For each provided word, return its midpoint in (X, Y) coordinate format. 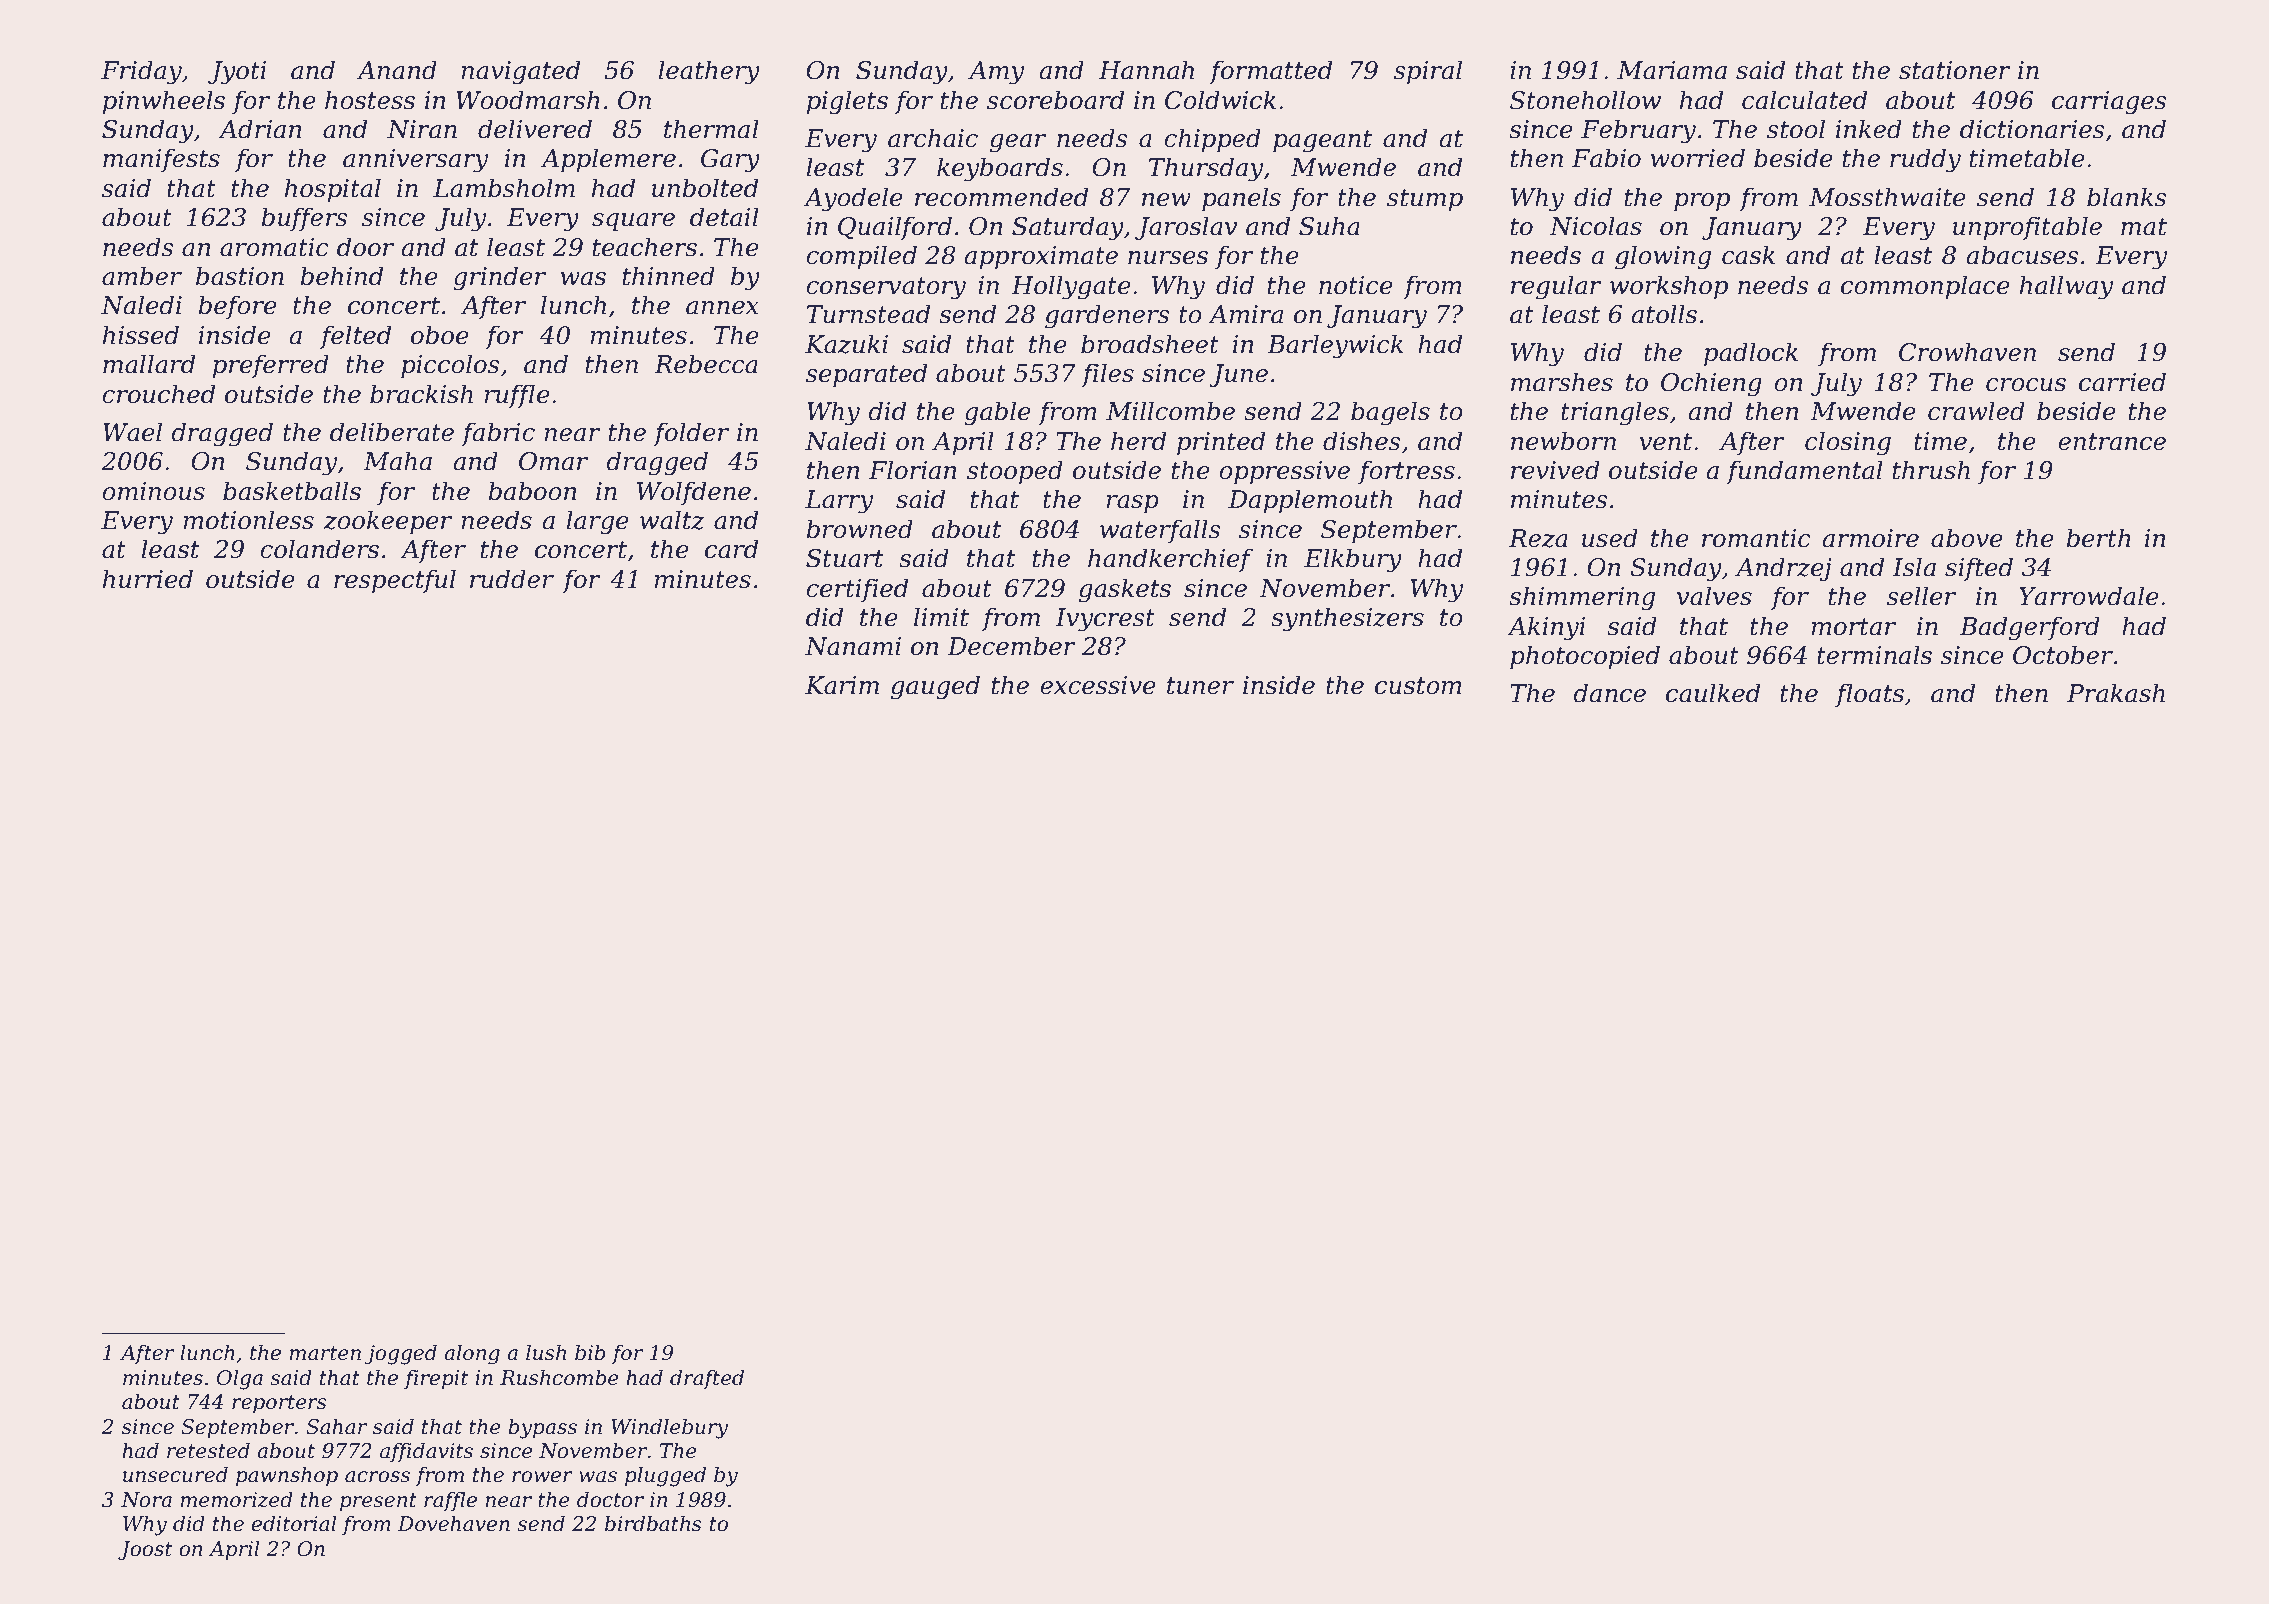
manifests (161, 160)
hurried (148, 579)
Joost (145, 1550)
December (1011, 646)
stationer (1955, 70)
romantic (1756, 538)
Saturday (1068, 228)
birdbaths (653, 1523)
